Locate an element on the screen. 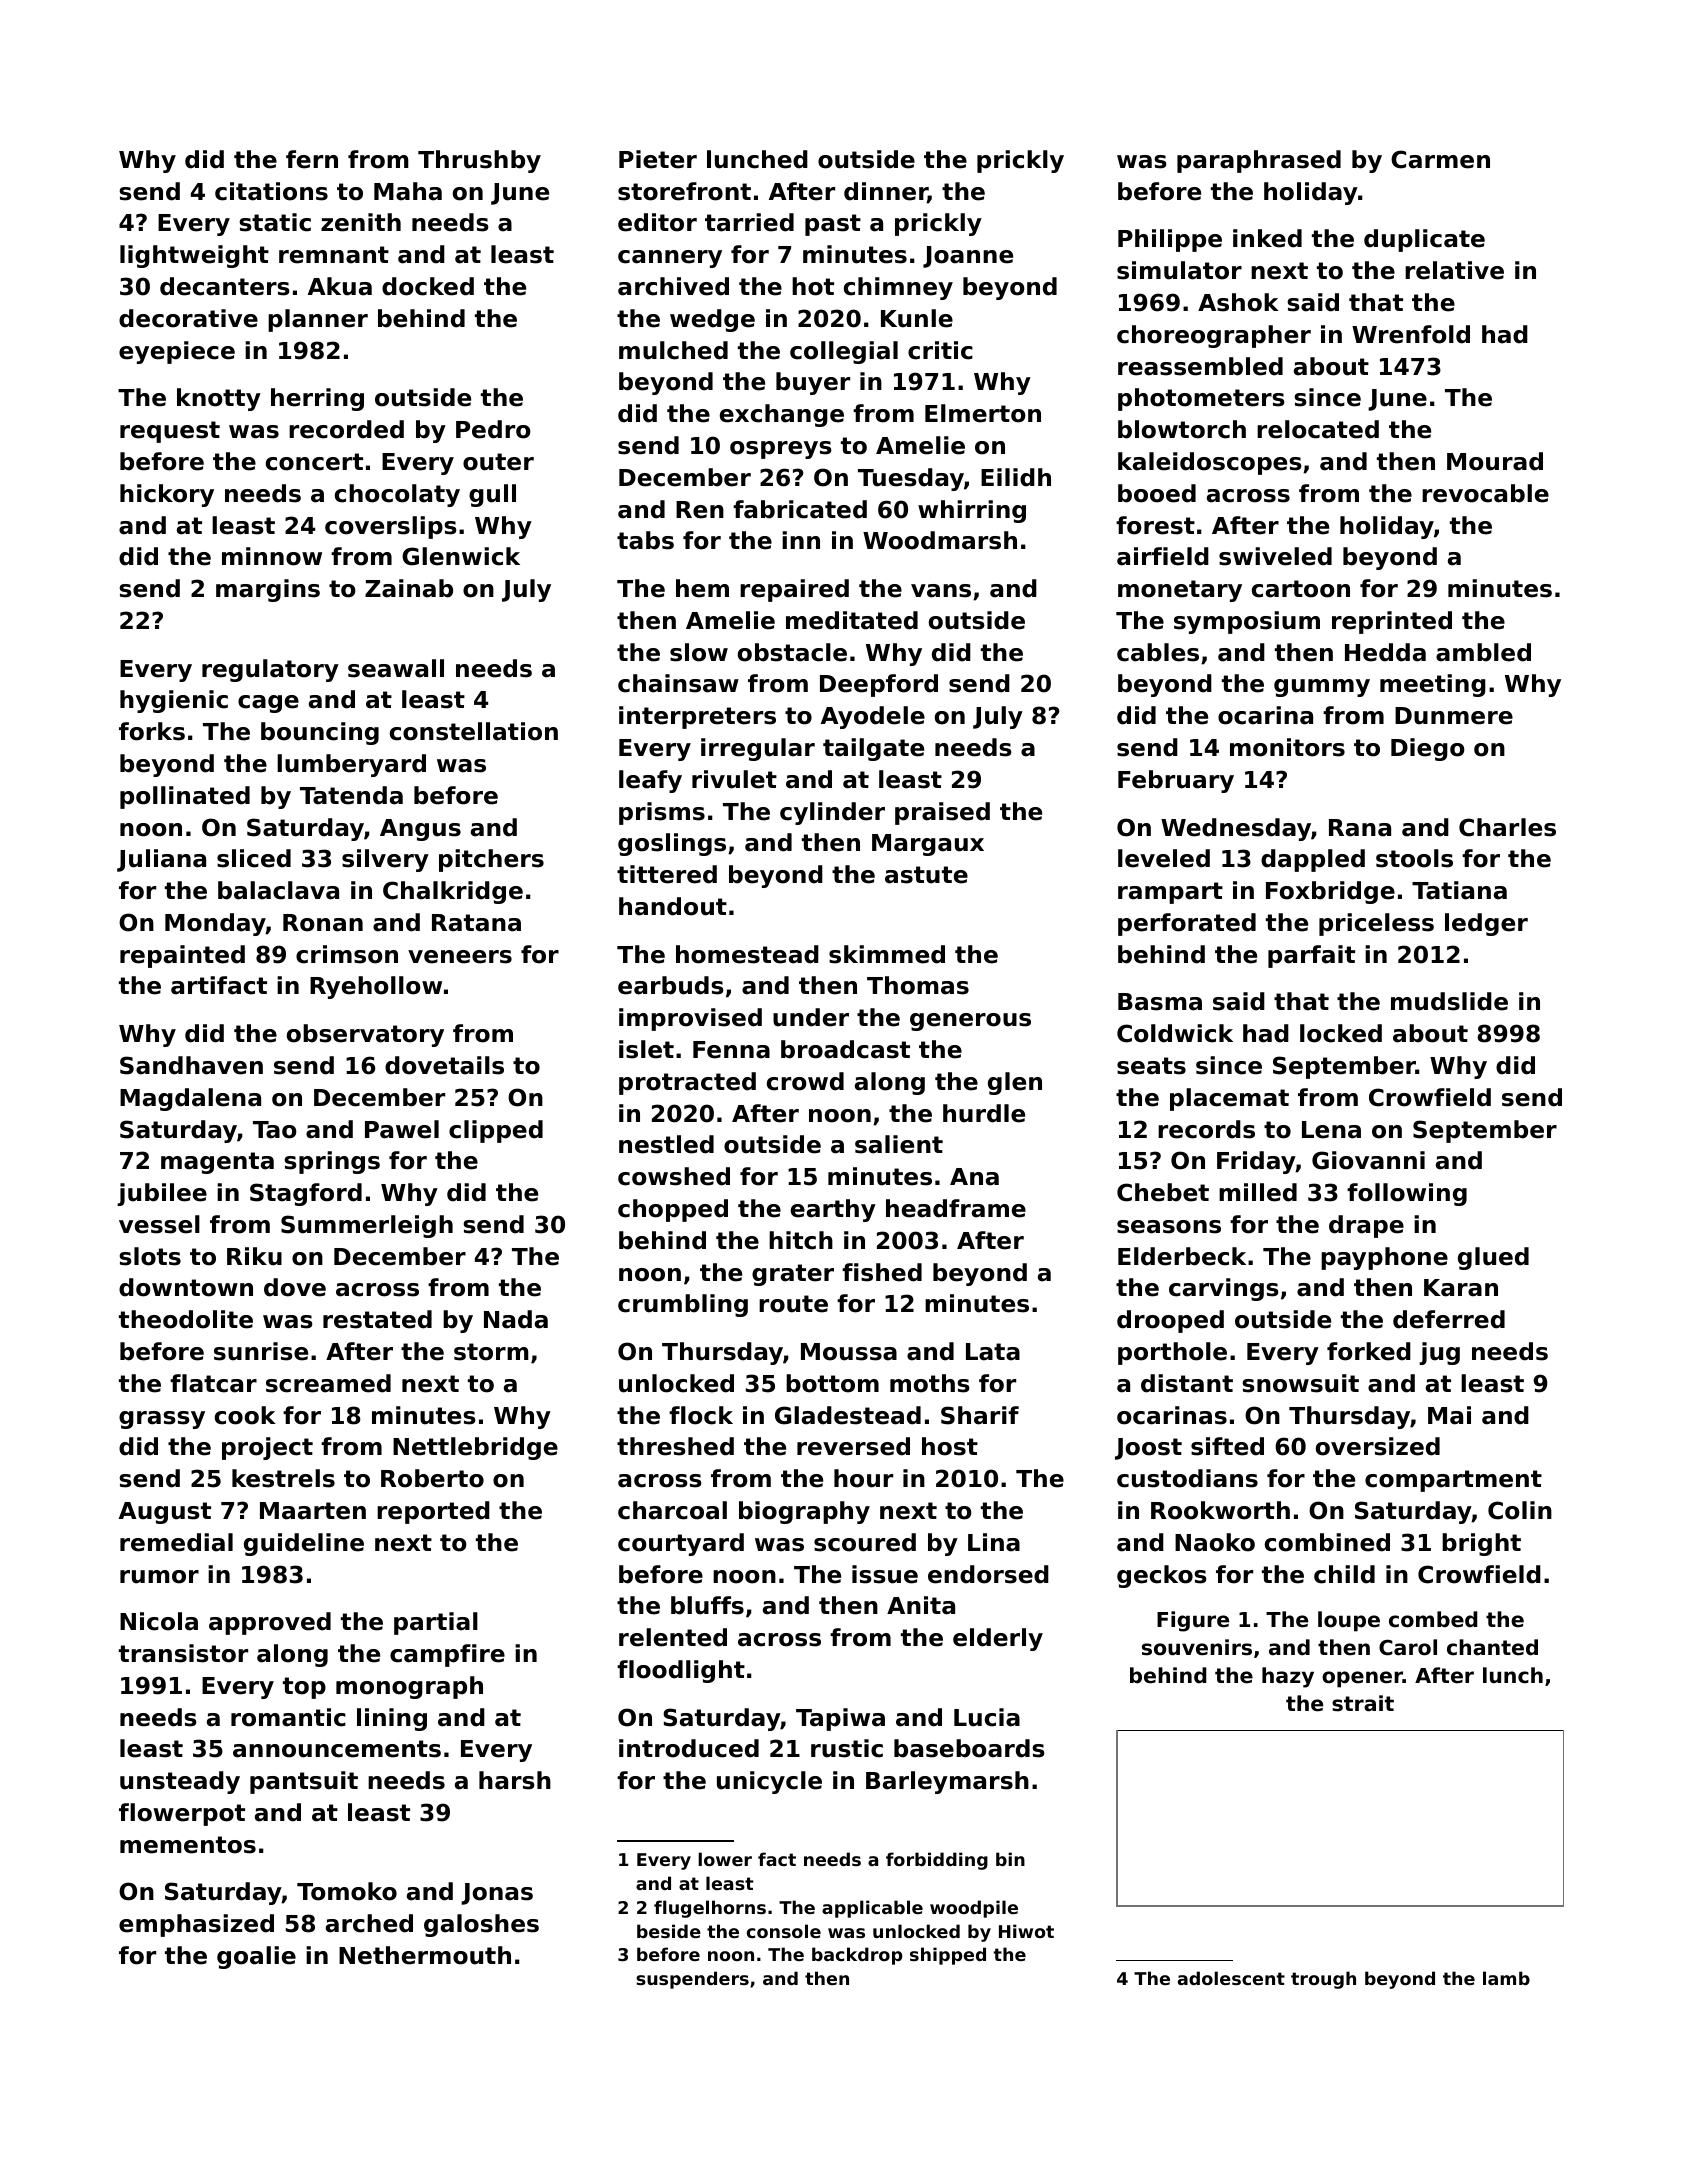  seawall is located at coordinates (396, 668).
